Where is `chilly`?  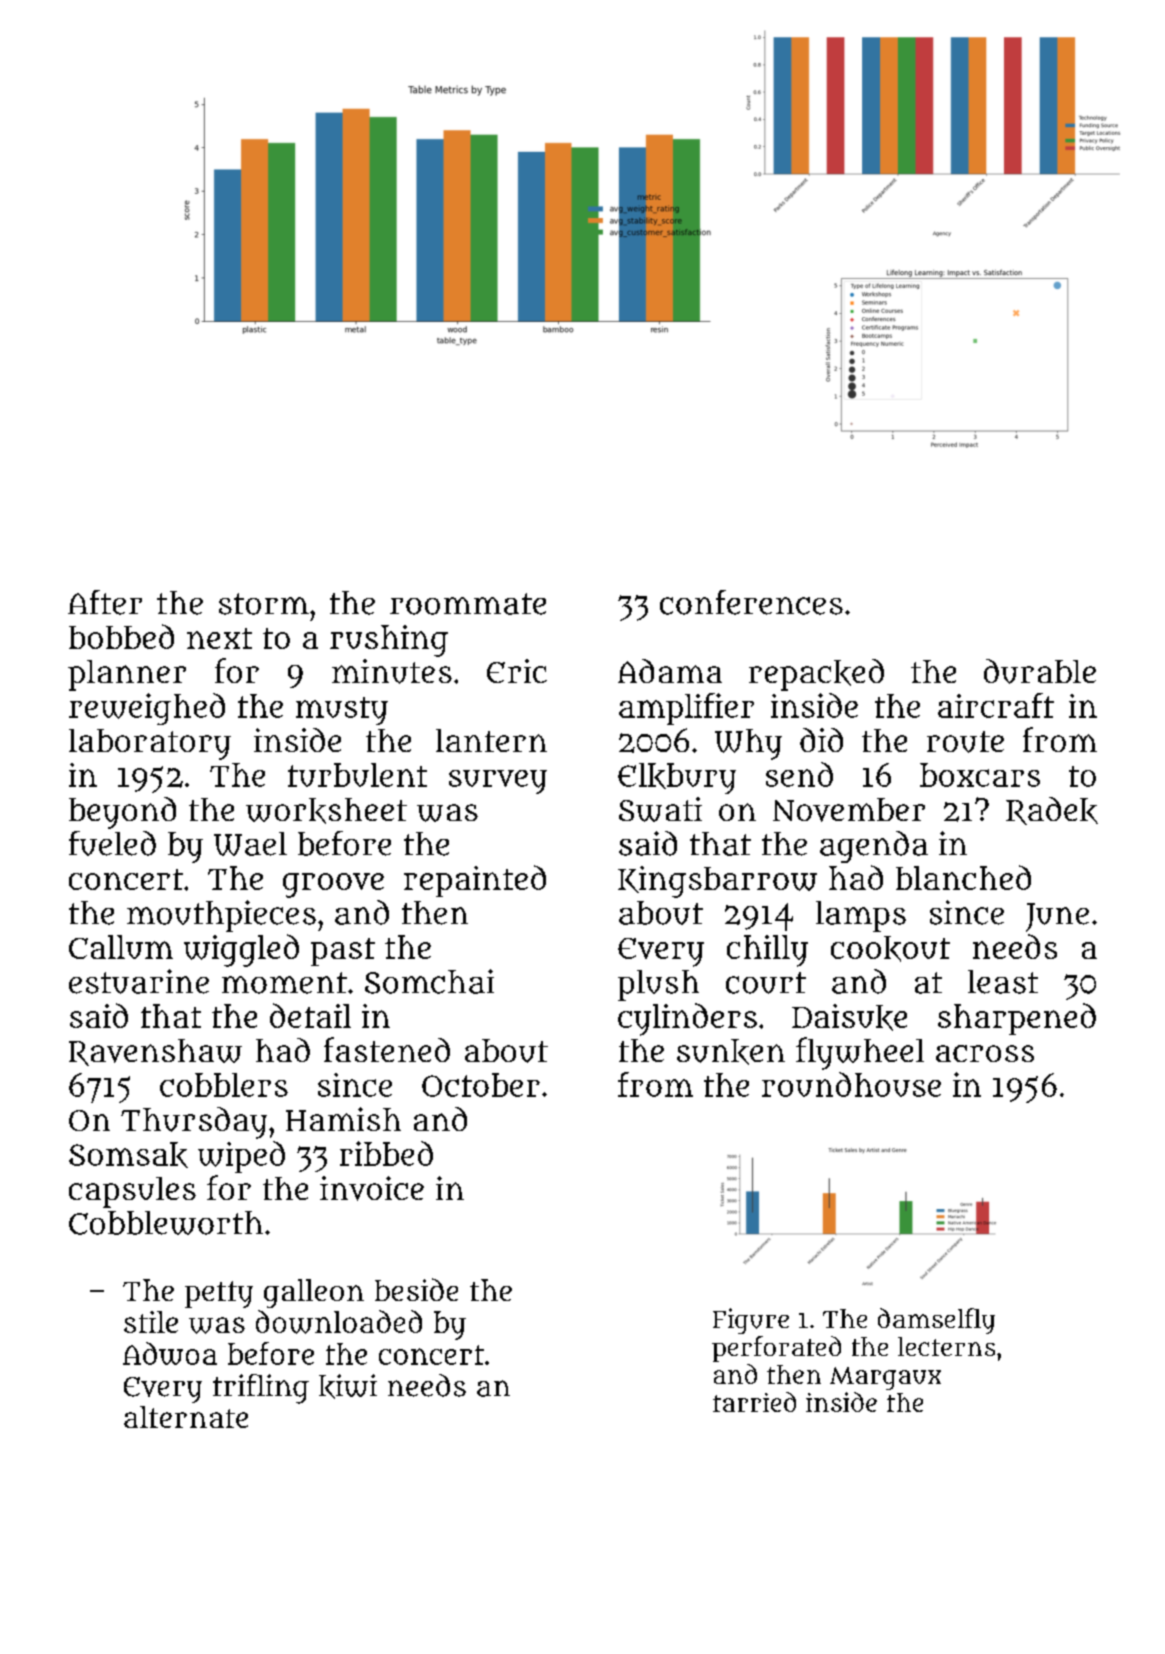 chilly is located at coordinates (767, 951).
